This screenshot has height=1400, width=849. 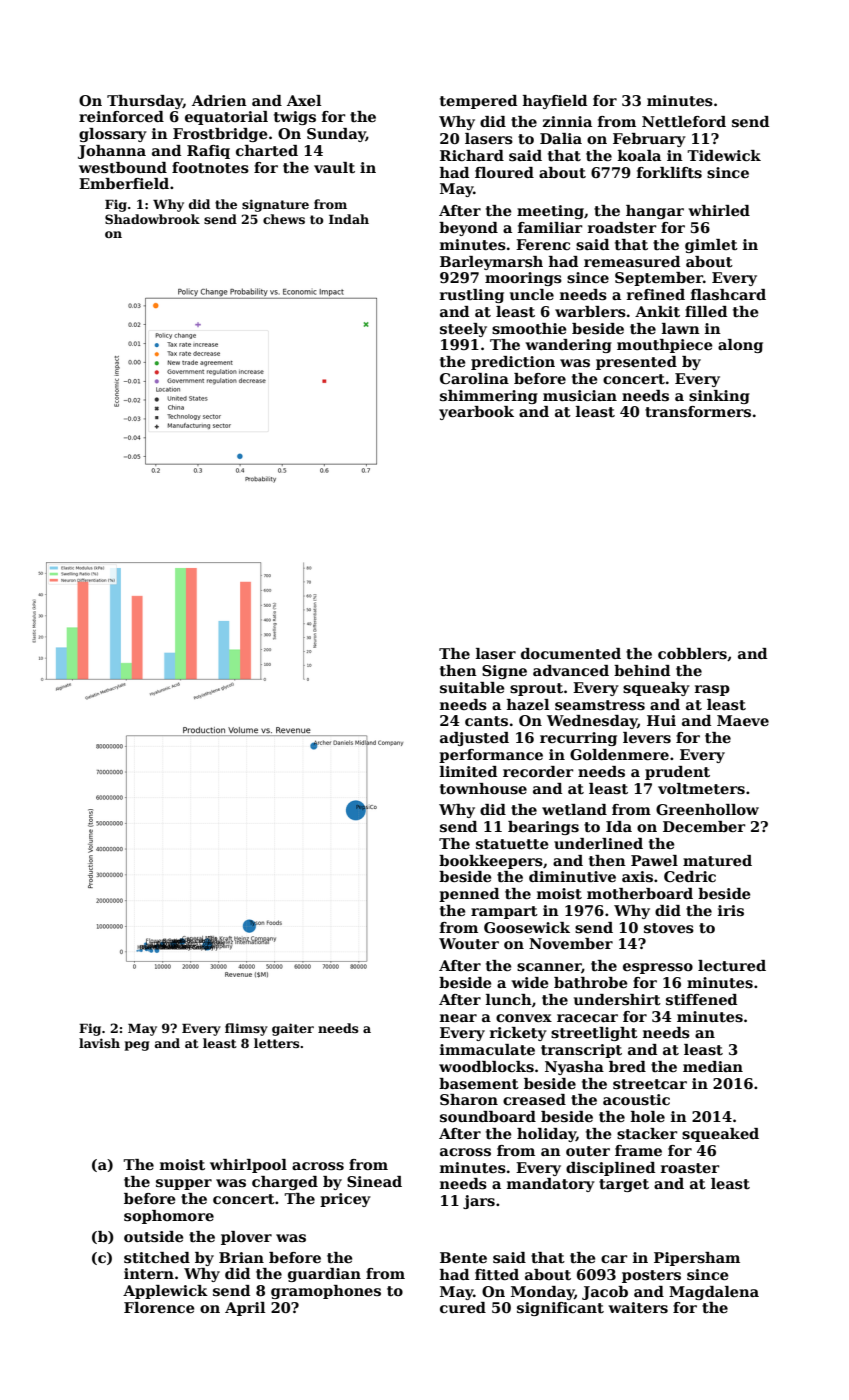 What do you see at coordinates (478, 102) in the screenshot?
I see `tempered` at bounding box center [478, 102].
